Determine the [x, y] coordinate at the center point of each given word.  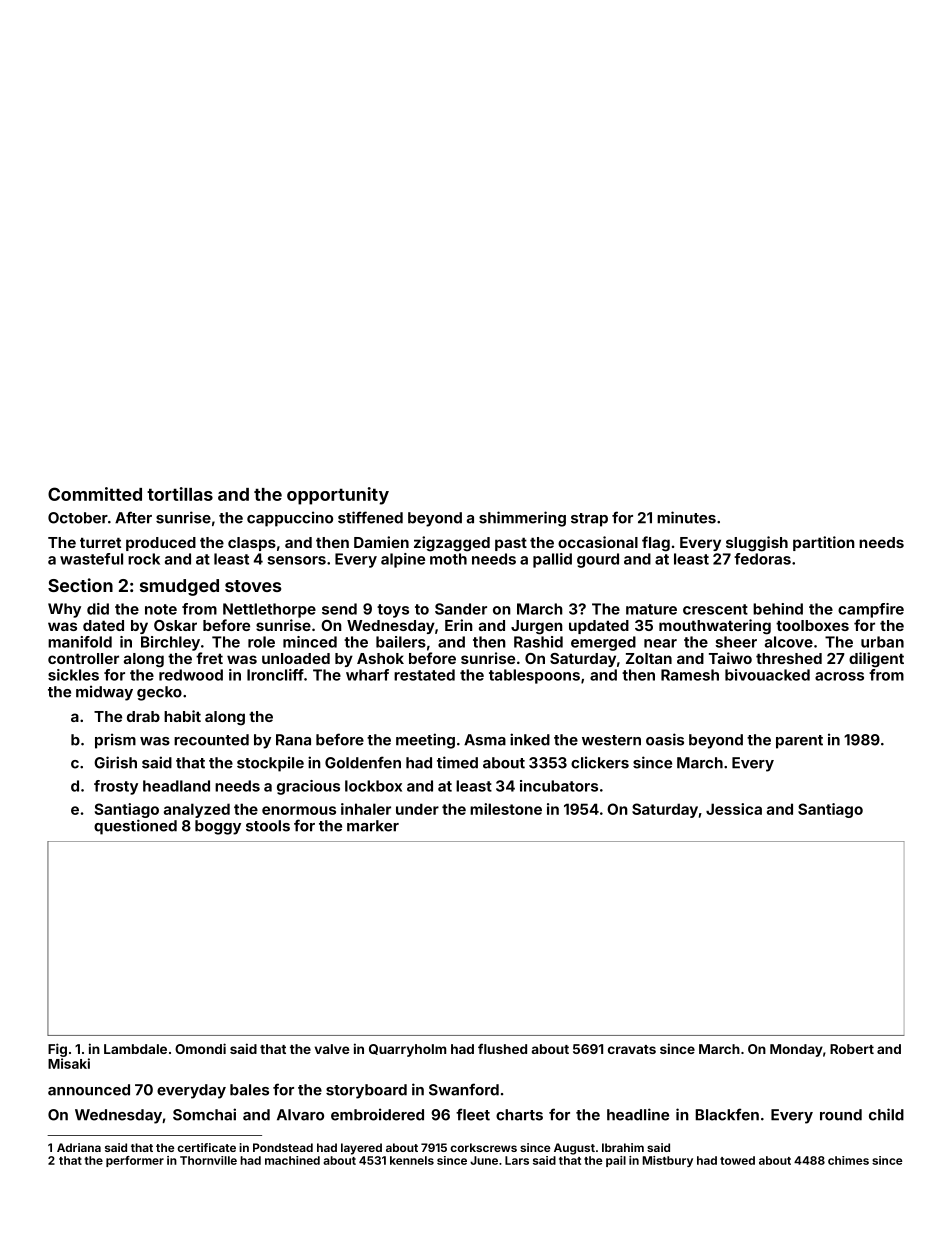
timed [457, 762]
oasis [665, 739]
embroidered [377, 1114]
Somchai [204, 1114]
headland [176, 786]
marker [373, 826]
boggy [218, 827]
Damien [381, 542]
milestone [506, 809]
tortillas [180, 494]
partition [824, 543]
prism [115, 741]
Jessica [734, 809]
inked [530, 739]
